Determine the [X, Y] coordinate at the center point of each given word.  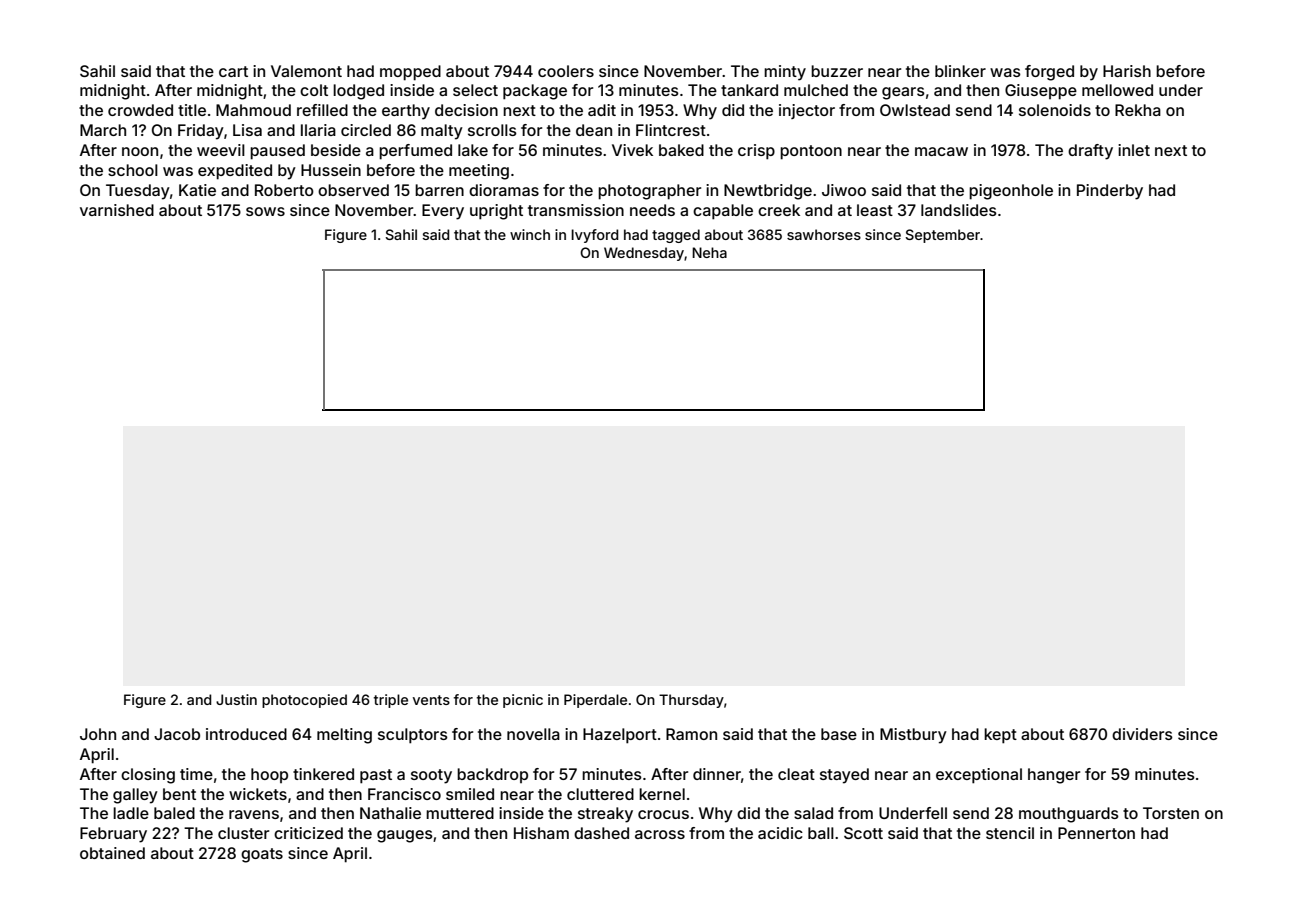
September [942, 236]
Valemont [306, 71]
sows [265, 211]
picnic [523, 701]
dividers [1142, 734]
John [98, 734]
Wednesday [644, 254]
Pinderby [1110, 192]
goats [262, 855]
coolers [566, 71]
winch [530, 234]
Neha [709, 252]
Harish [1127, 71]
